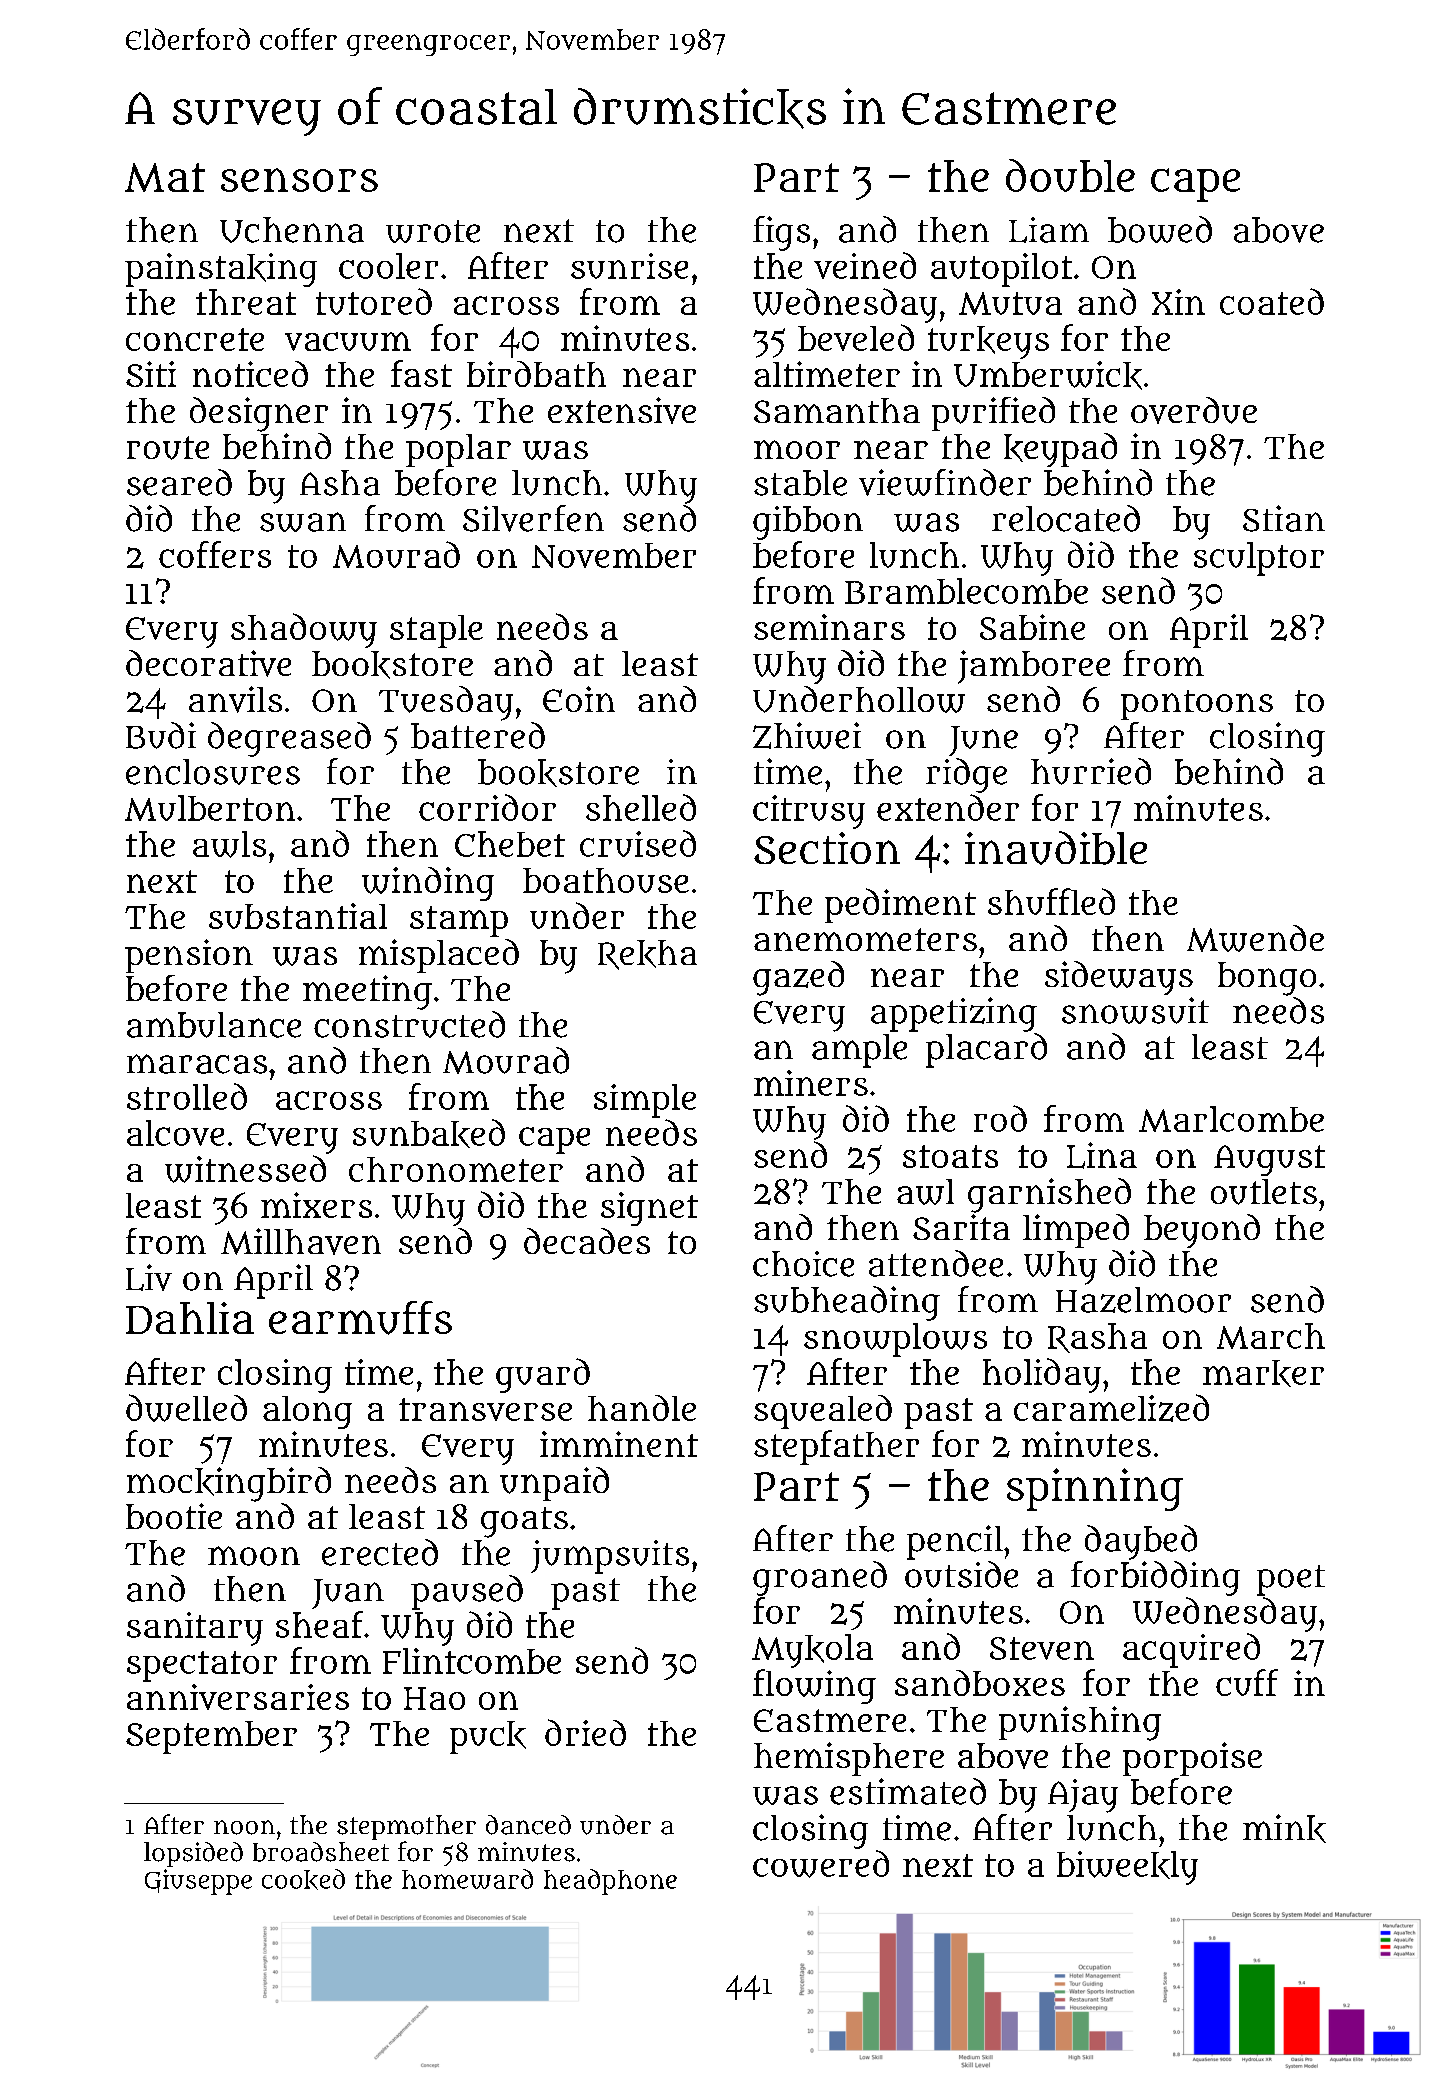 This document has height=2100, width=1450. Describe the element at coordinates (961, 1574) in the document. I see `outside` at that location.
